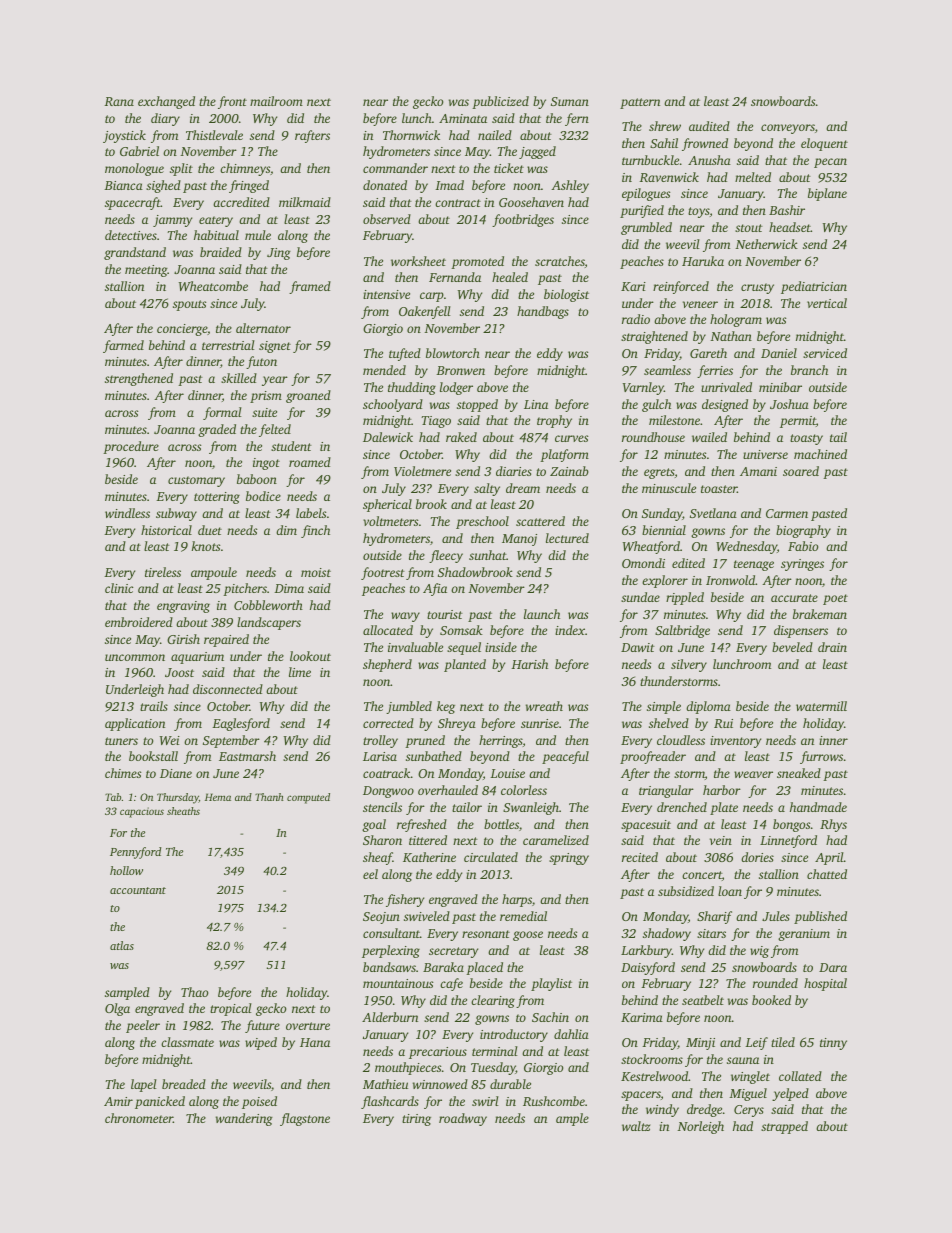  What do you see at coordinates (183, 811) in the image?
I see `sheaths` at bounding box center [183, 811].
